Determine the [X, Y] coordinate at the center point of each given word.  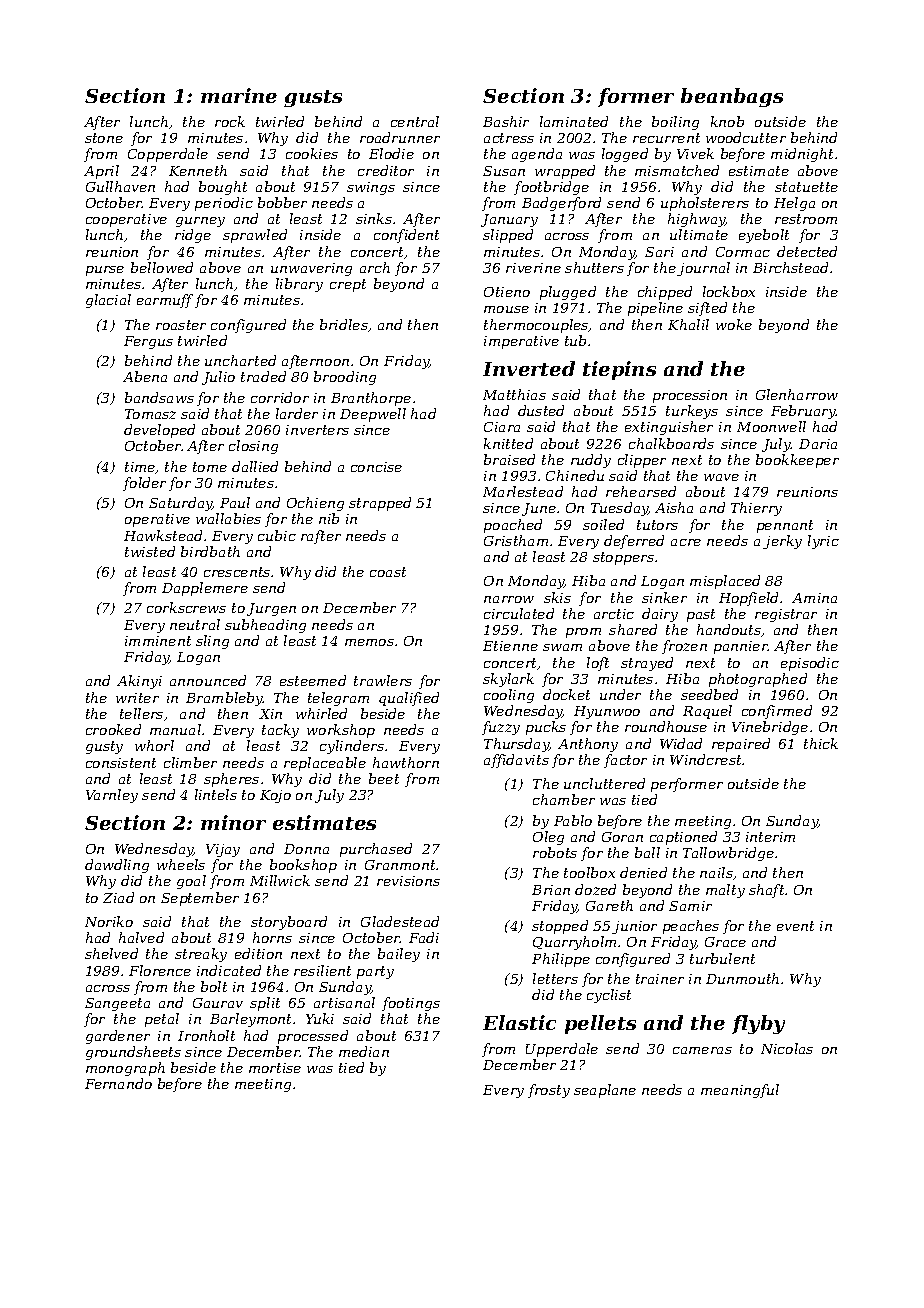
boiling [675, 123]
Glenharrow [797, 394]
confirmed [777, 712]
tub [575, 340]
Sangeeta [117, 1004]
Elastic [519, 1022]
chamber [564, 799]
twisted [150, 551]
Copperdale [168, 155]
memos [369, 642]
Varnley [112, 796]
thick [821, 743]
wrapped [565, 172]
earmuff [165, 301]
